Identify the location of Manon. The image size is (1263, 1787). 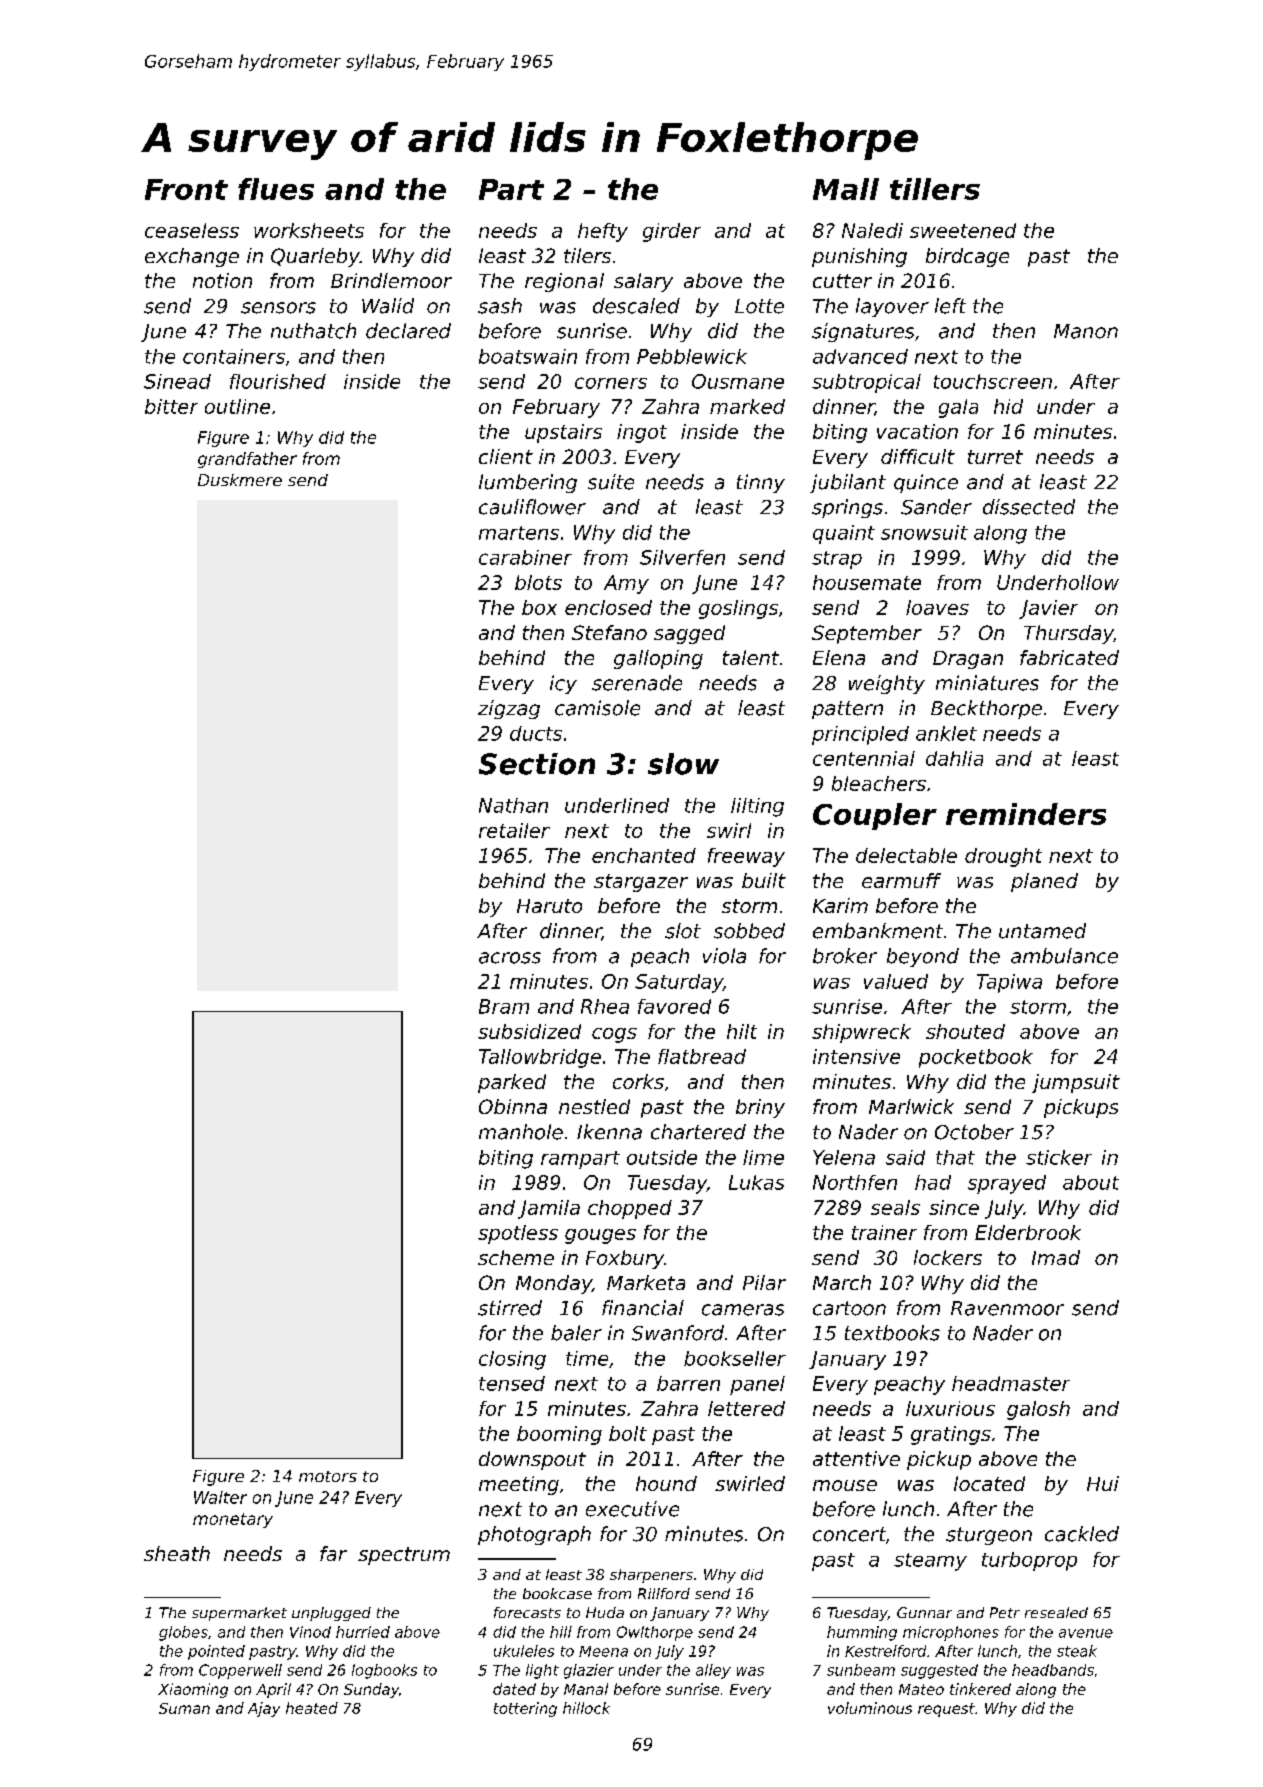
(1086, 331).
